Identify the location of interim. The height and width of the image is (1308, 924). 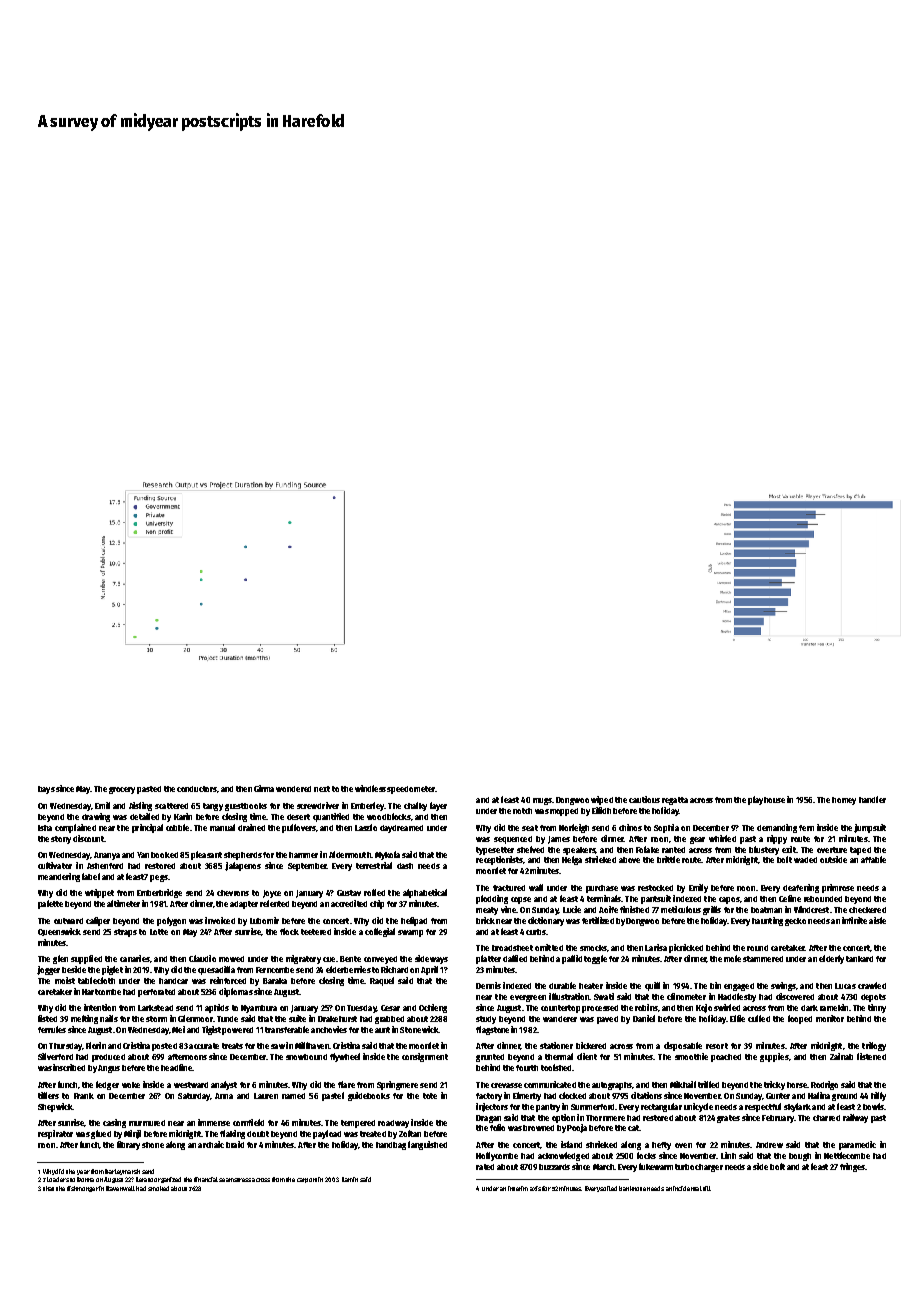
(518, 1188).
